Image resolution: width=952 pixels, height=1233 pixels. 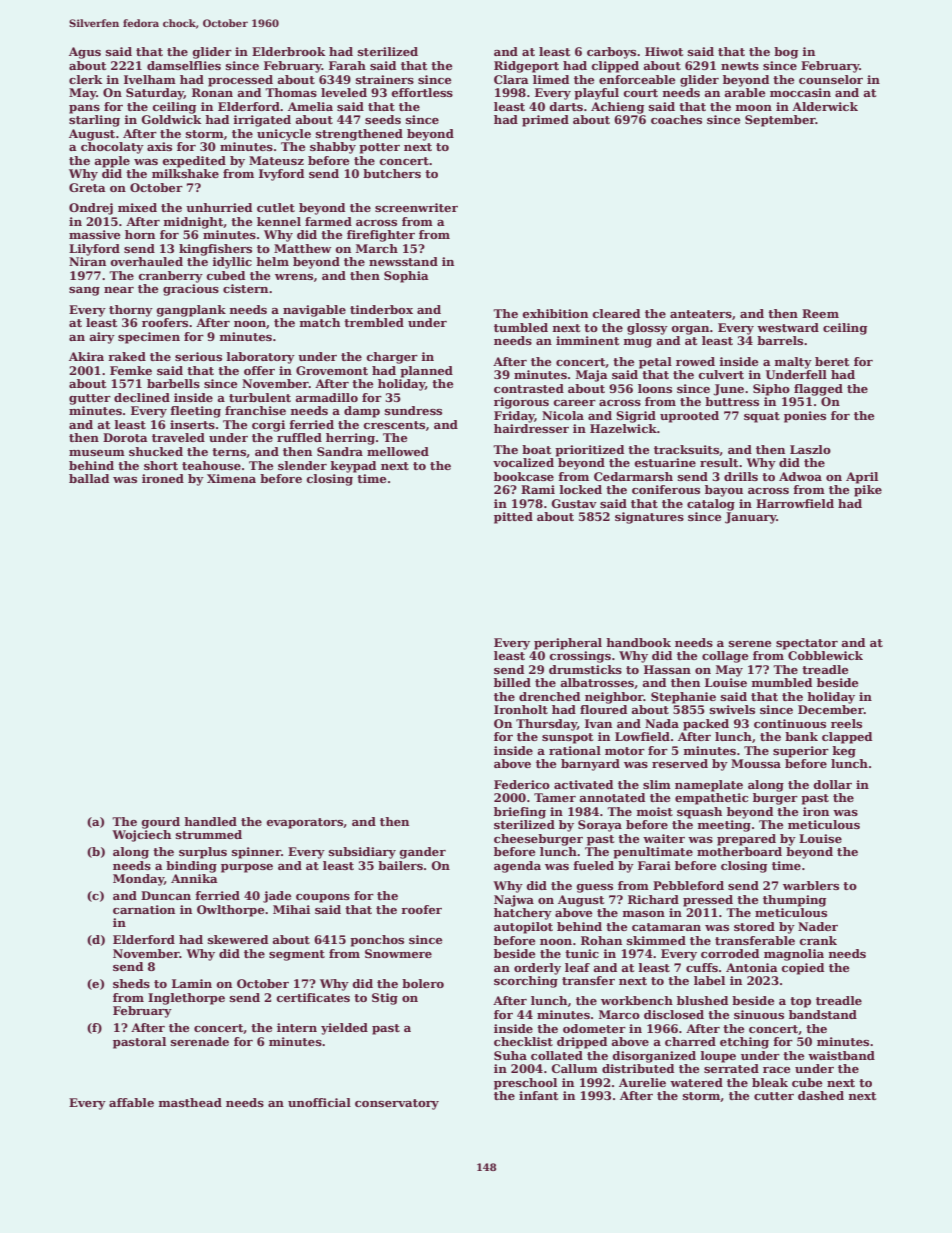 What do you see at coordinates (820, 313) in the screenshot?
I see `Reem` at bounding box center [820, 313].
